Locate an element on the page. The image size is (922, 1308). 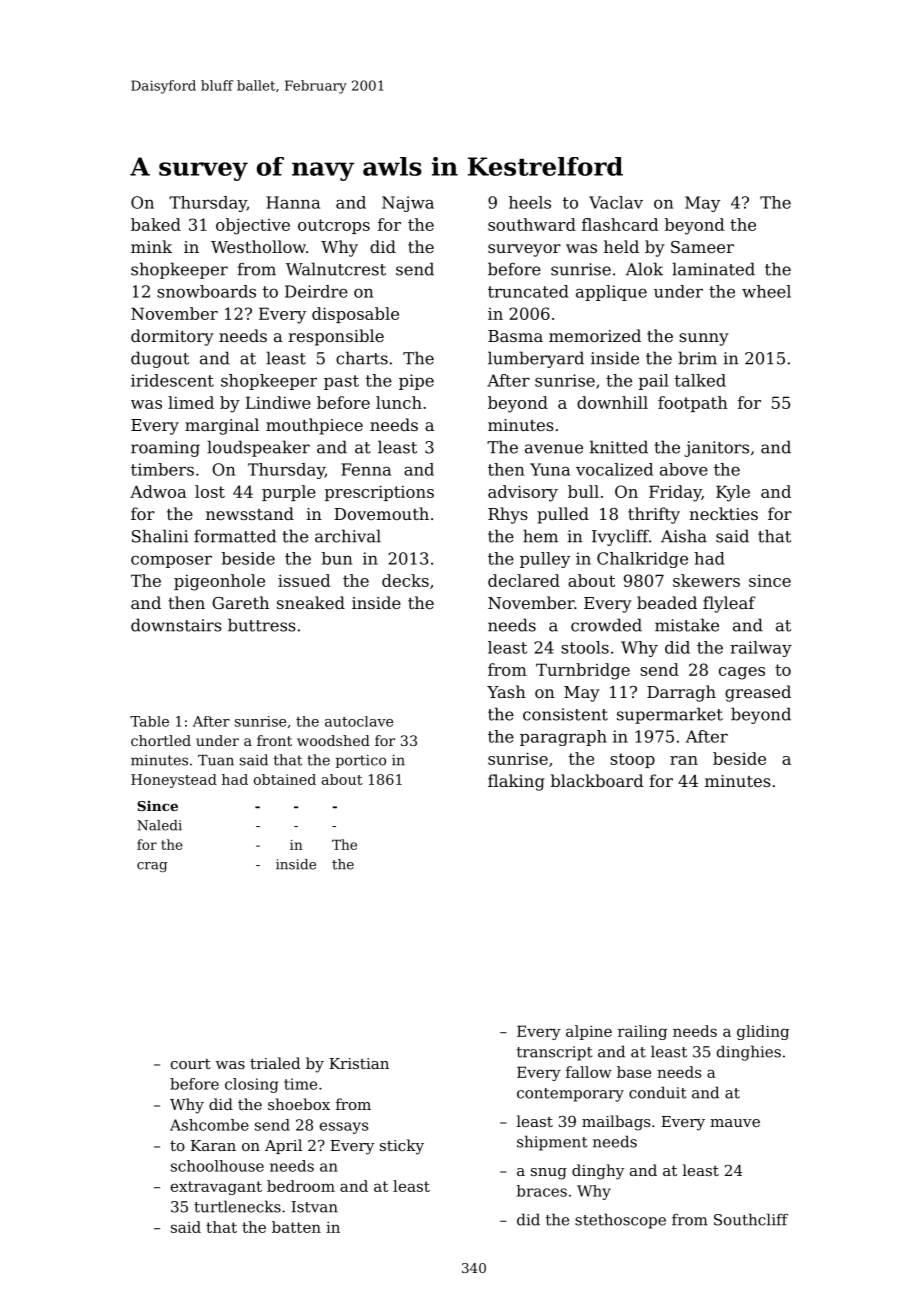
autoclave is located at coordinates (359, 721).
